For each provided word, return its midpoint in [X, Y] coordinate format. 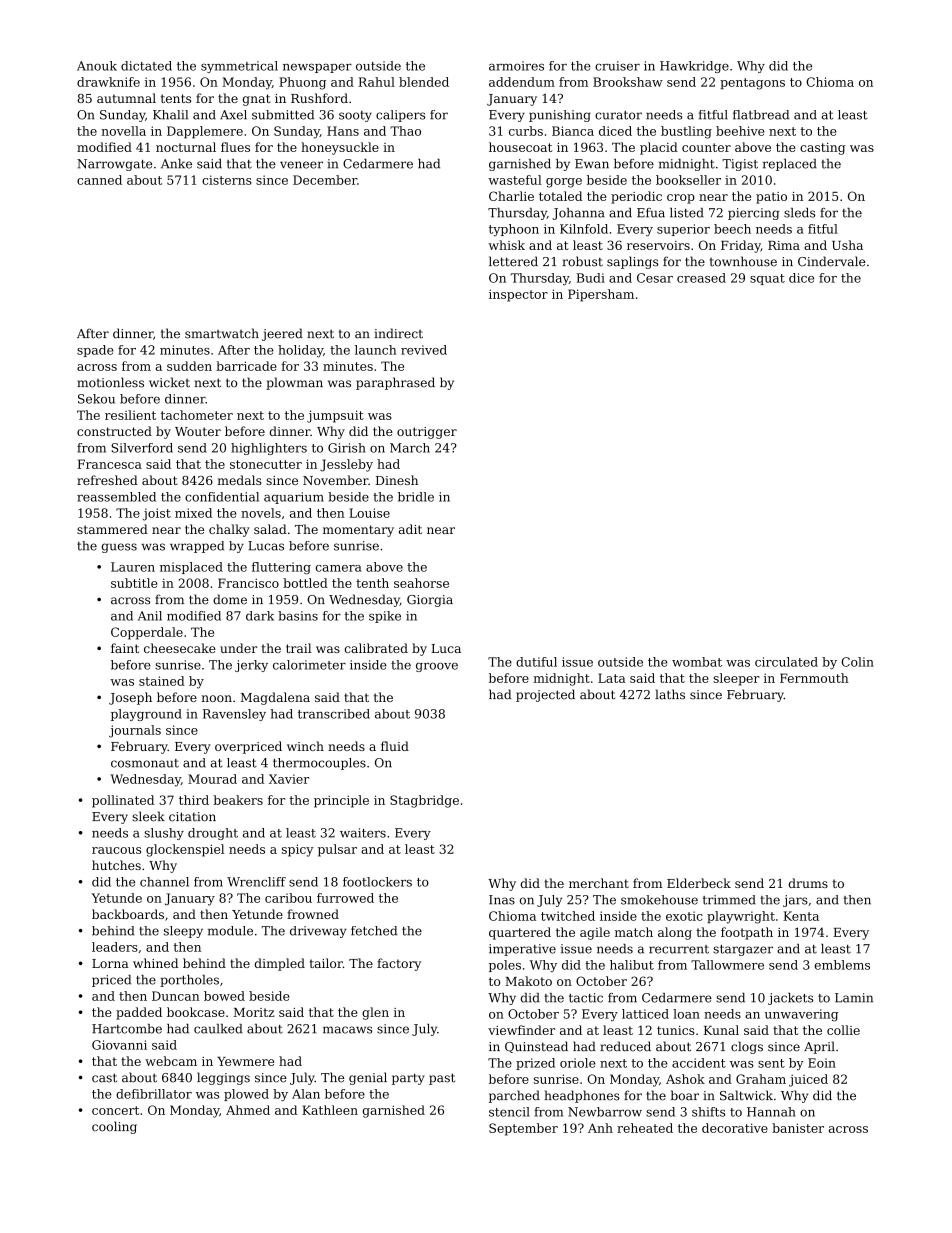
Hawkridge [694, 67]
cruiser [617, 66]
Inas [502, 900]
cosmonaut [145, 763]
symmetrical [239, 67]
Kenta [801, 916]
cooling [114, 1127]
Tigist [740, 165]
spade [95, 351]
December [325, 180]
